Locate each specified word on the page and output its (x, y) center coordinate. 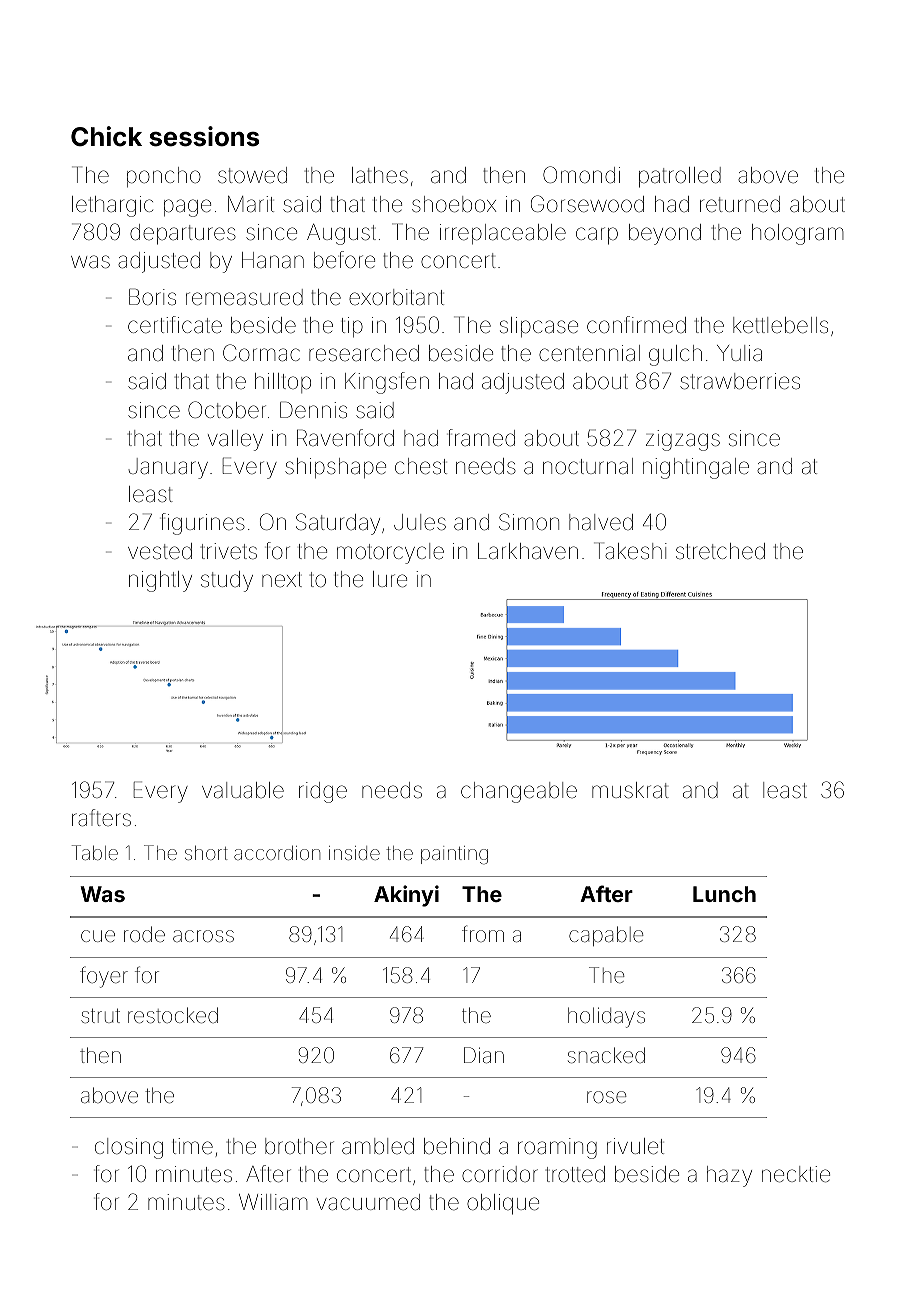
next (282, 580)
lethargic (112, 206)
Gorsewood (587, 204)
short (206, 853)
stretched (720, 551)
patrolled (680, 177)
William (273, 1202)
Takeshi (630, 551)
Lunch (724, 894)
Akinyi (406, 896)
